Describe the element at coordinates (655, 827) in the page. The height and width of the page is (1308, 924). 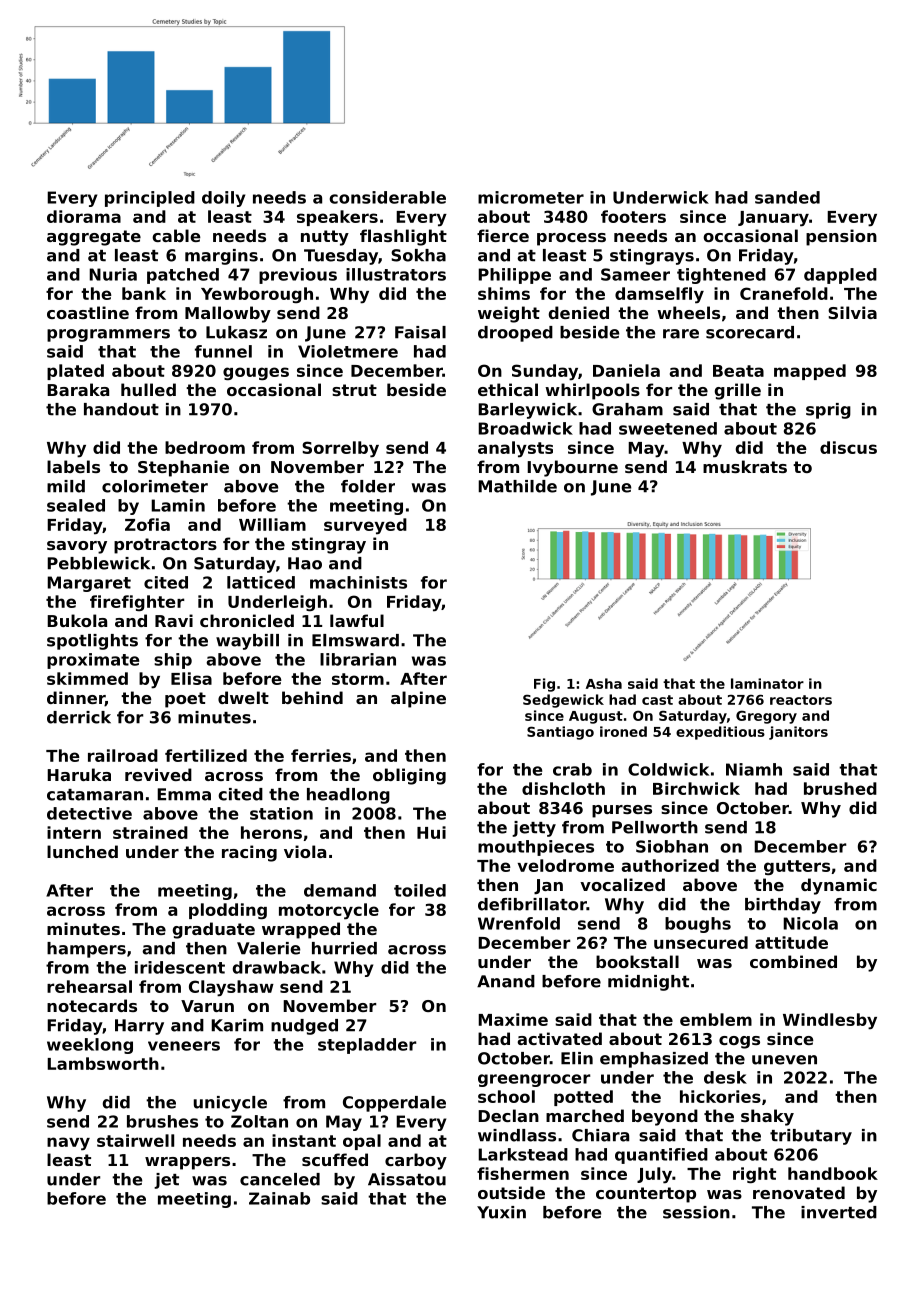
I see `Pellworth` at that location.
